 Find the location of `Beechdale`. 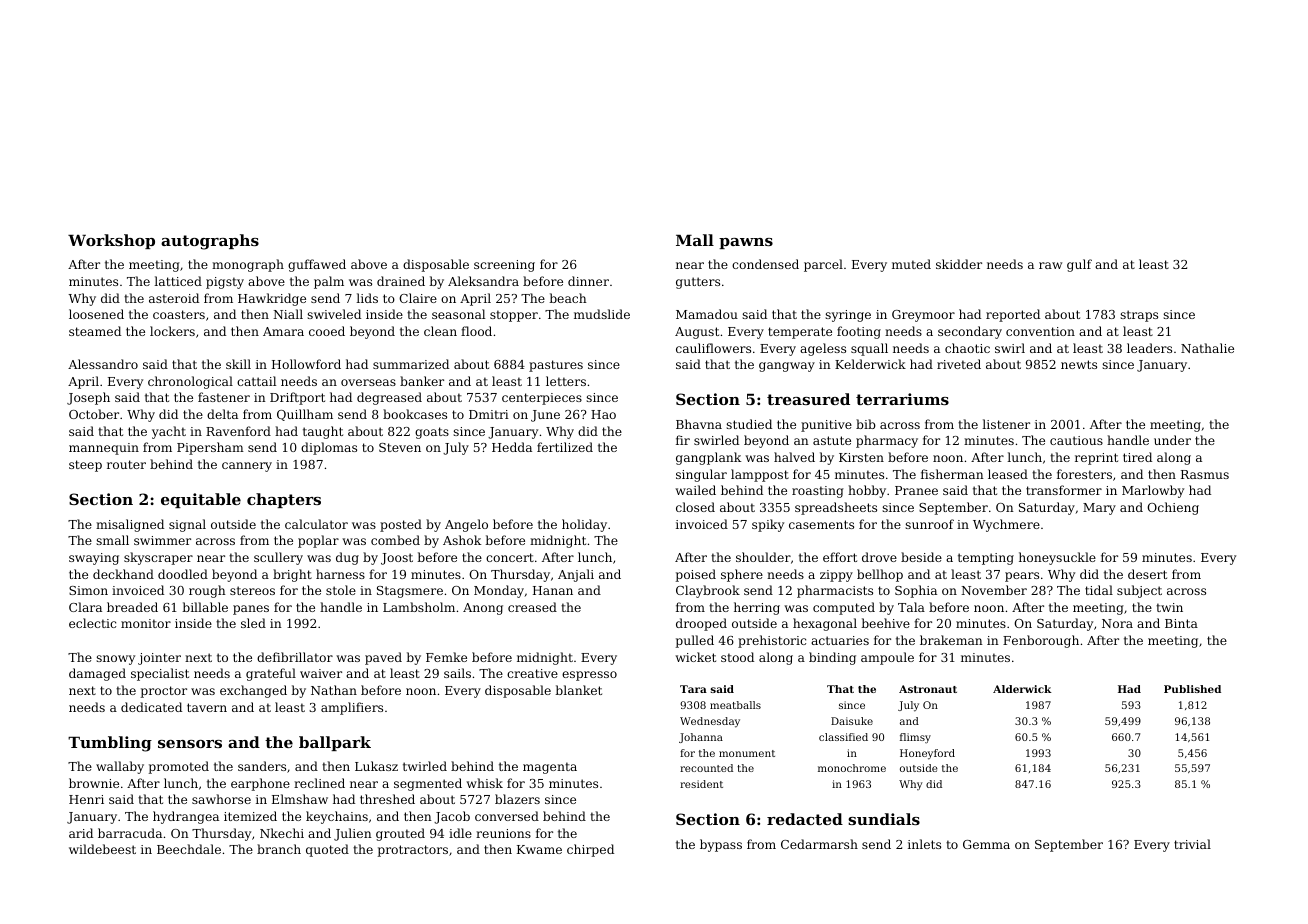

Beechdale is located at coordinates (189, 849).
